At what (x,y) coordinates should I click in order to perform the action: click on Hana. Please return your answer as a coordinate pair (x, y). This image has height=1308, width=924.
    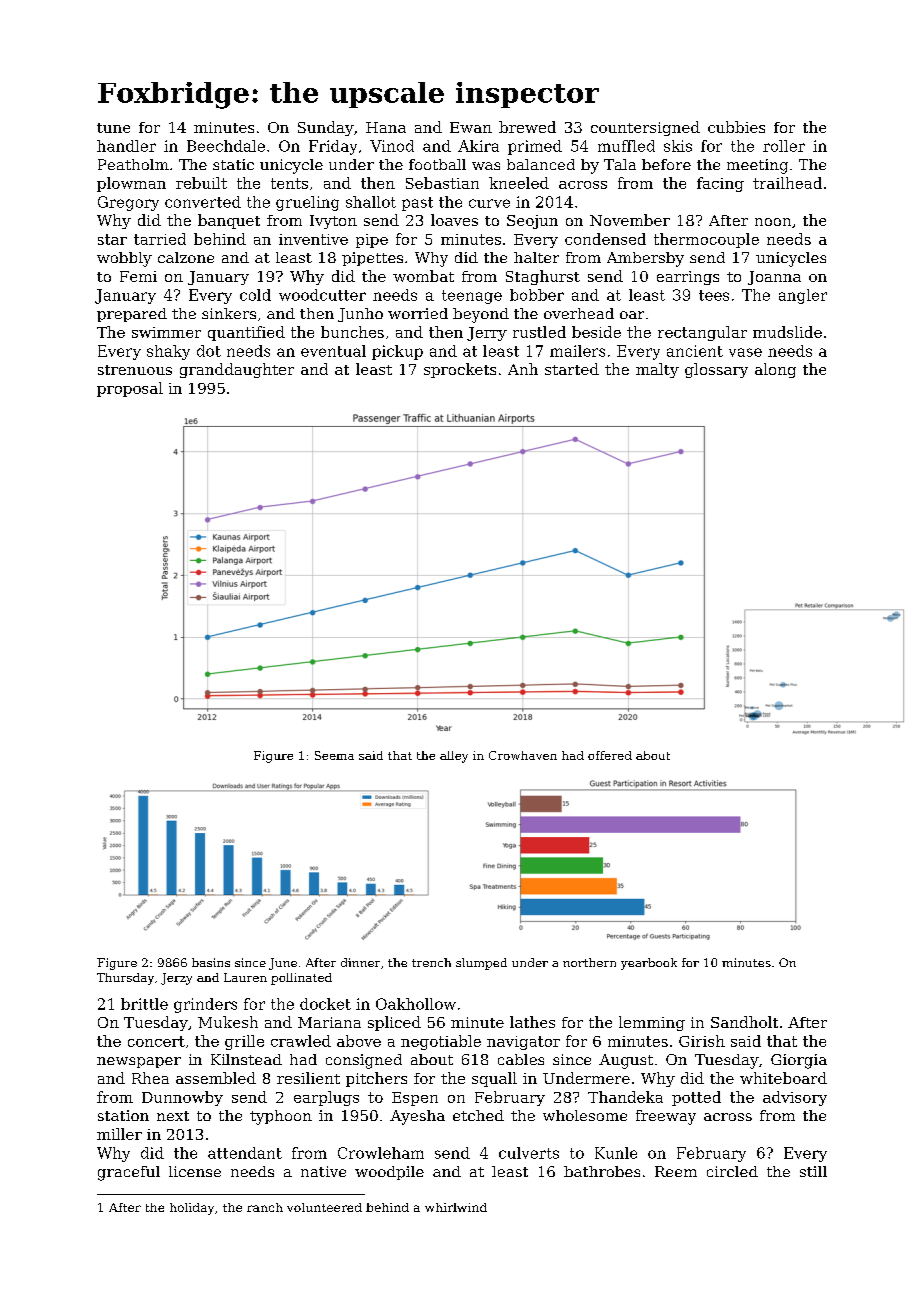
    Looking at the image, I should click on (386, 127).
